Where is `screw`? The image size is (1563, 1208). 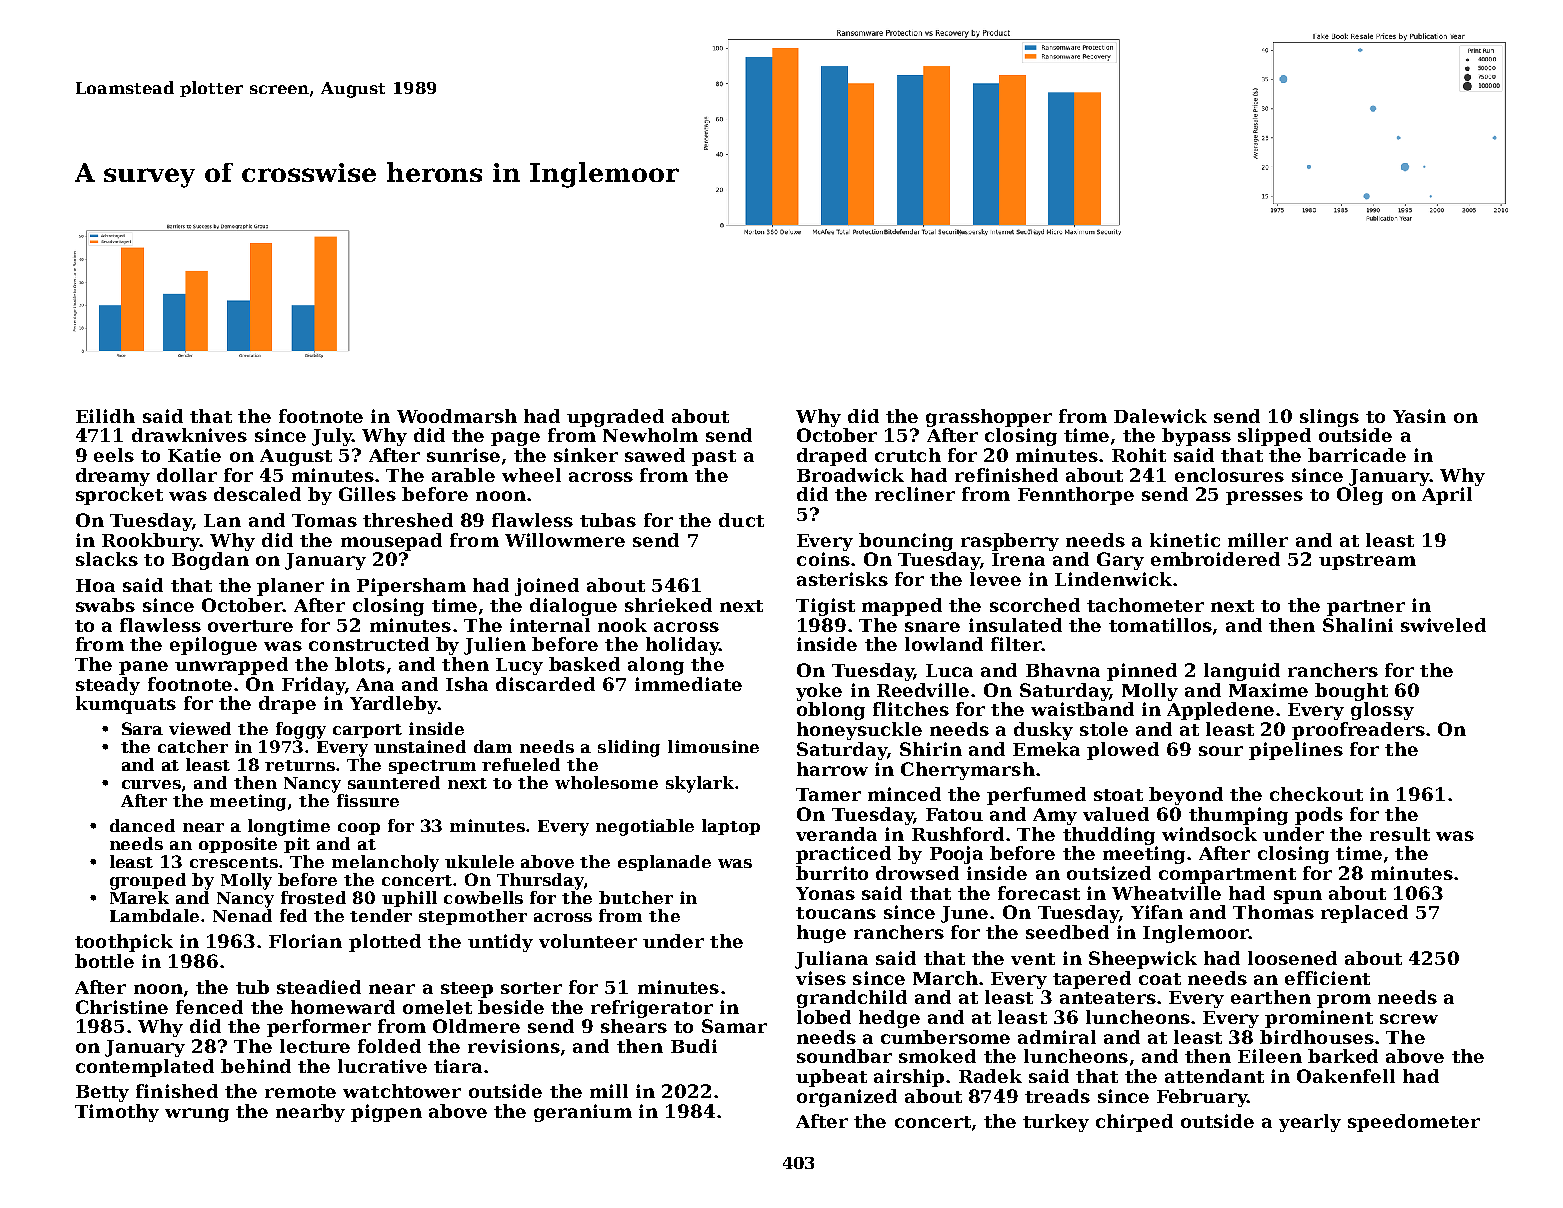
screw is located at coordinates (1409, 1019).
